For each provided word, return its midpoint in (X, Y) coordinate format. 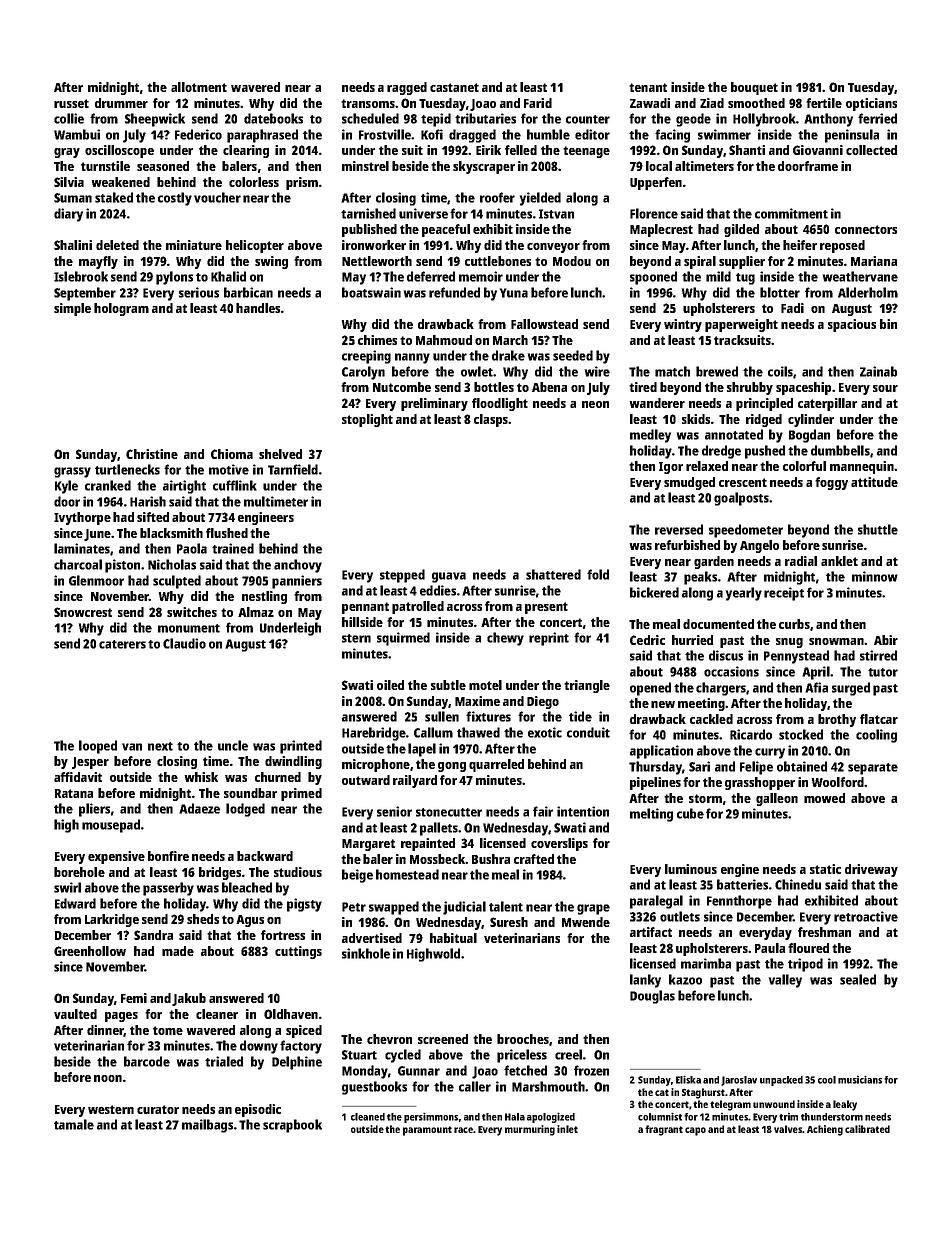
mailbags (207, 1126)
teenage (586, 152)
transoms (368, 103)
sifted (153, 517)
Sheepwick (155, 120)
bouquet (754, 88)
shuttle (878, 529)
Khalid (228, 276)
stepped (402, 576)
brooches (523, 1039)
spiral (700, 262)
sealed (858, 979)
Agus (250, 921)
